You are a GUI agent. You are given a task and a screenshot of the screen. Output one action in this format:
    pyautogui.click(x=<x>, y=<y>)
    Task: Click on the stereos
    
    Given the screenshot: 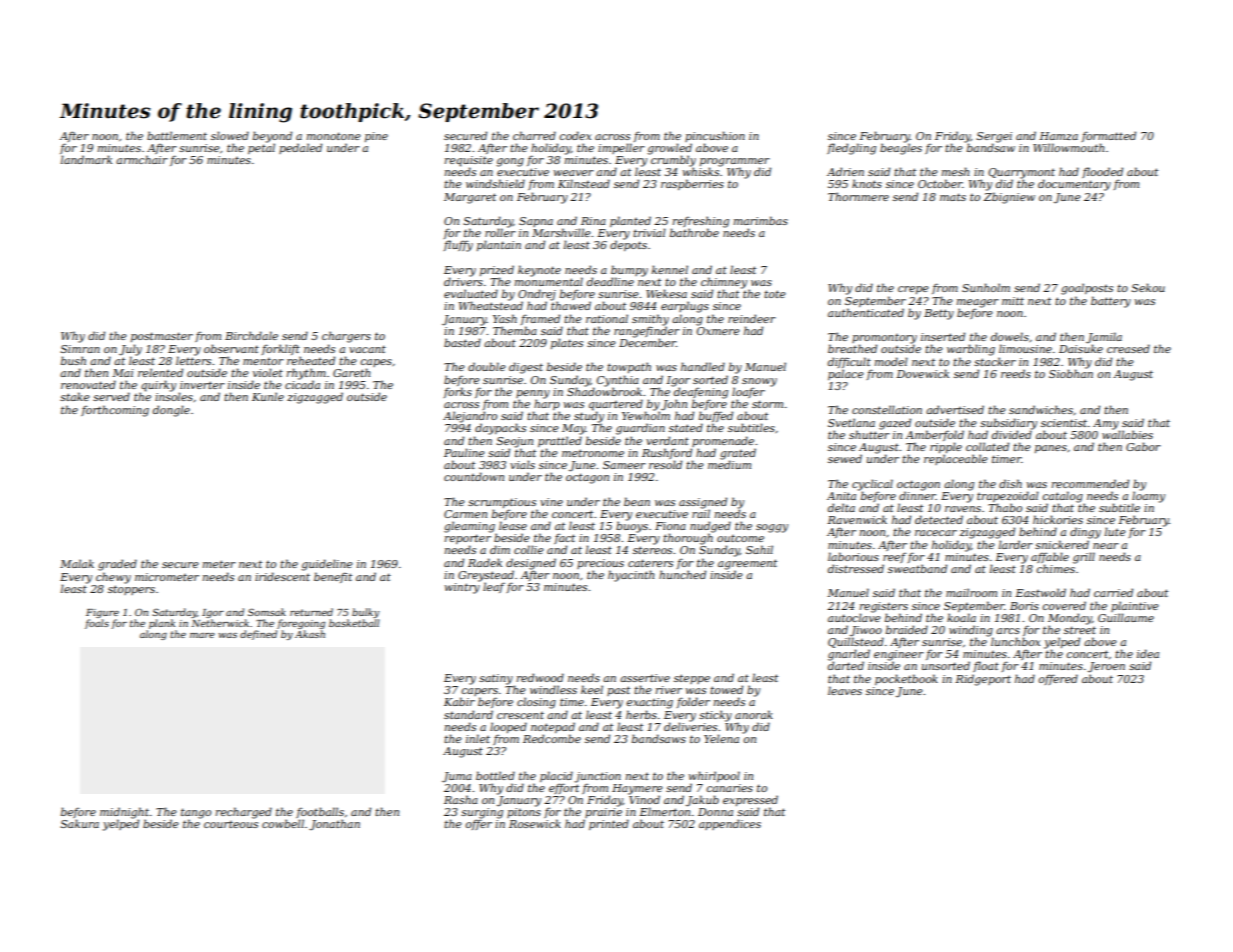 What is the action you would take?
    pyautogui.click(x=652, y=550)
